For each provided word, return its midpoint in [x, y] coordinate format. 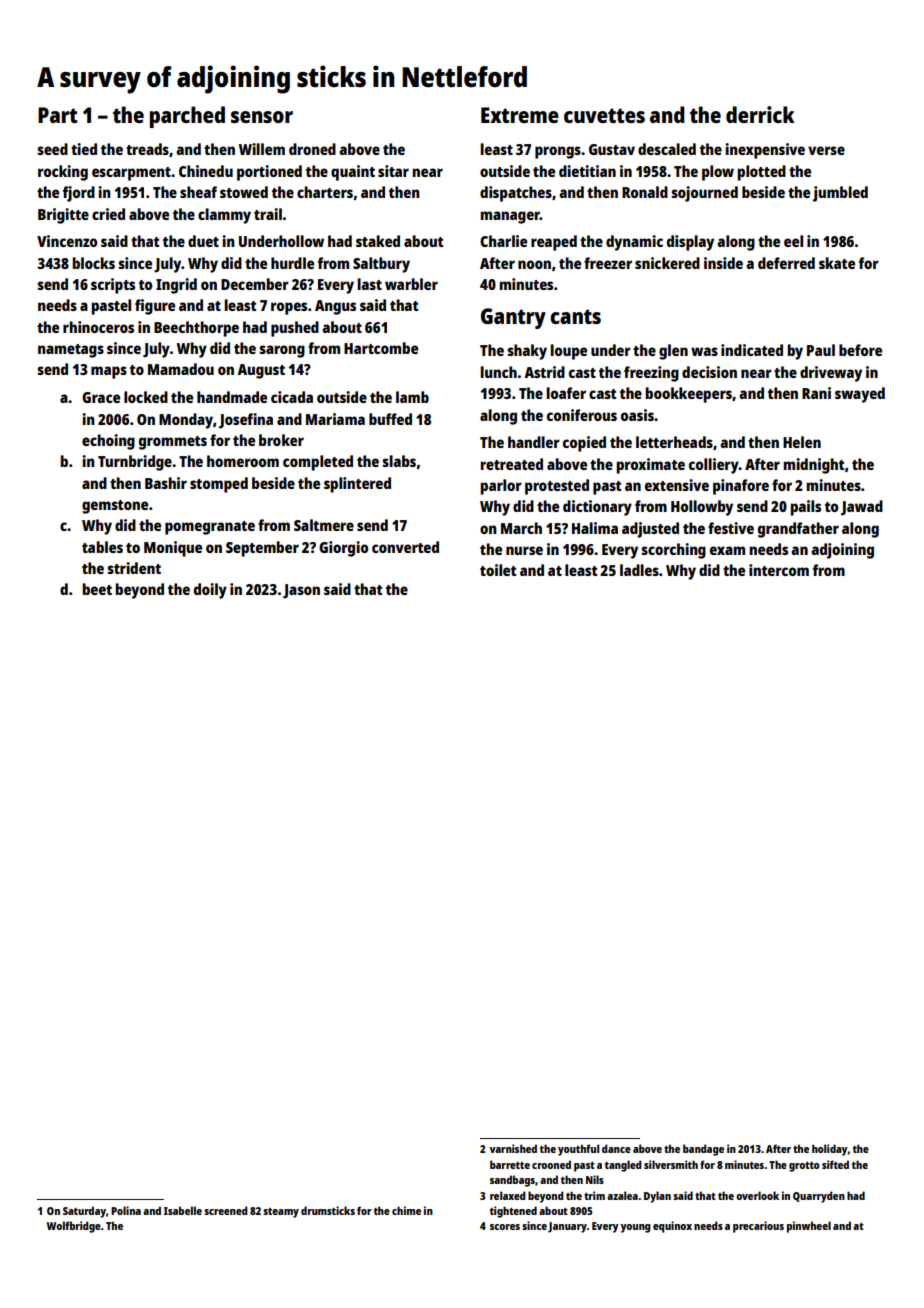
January [567, 1227]
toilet [498, 570]
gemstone [115, 507]
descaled [667, 149]
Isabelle [183, 1210]
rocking [63, 173]
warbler [411, 284]
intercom [779, 570]
